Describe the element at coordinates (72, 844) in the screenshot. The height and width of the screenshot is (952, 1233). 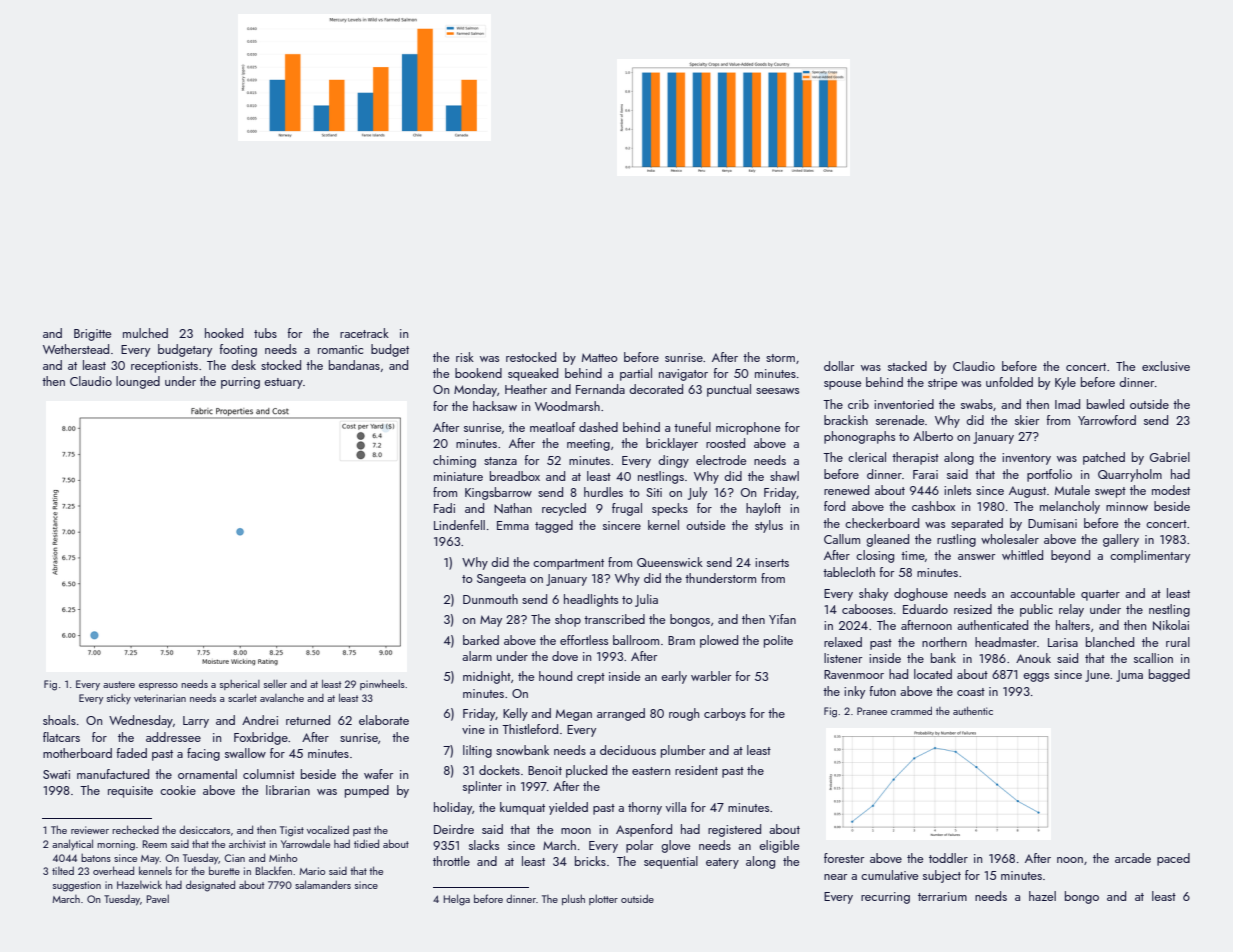
I see `analytical` at that location.
